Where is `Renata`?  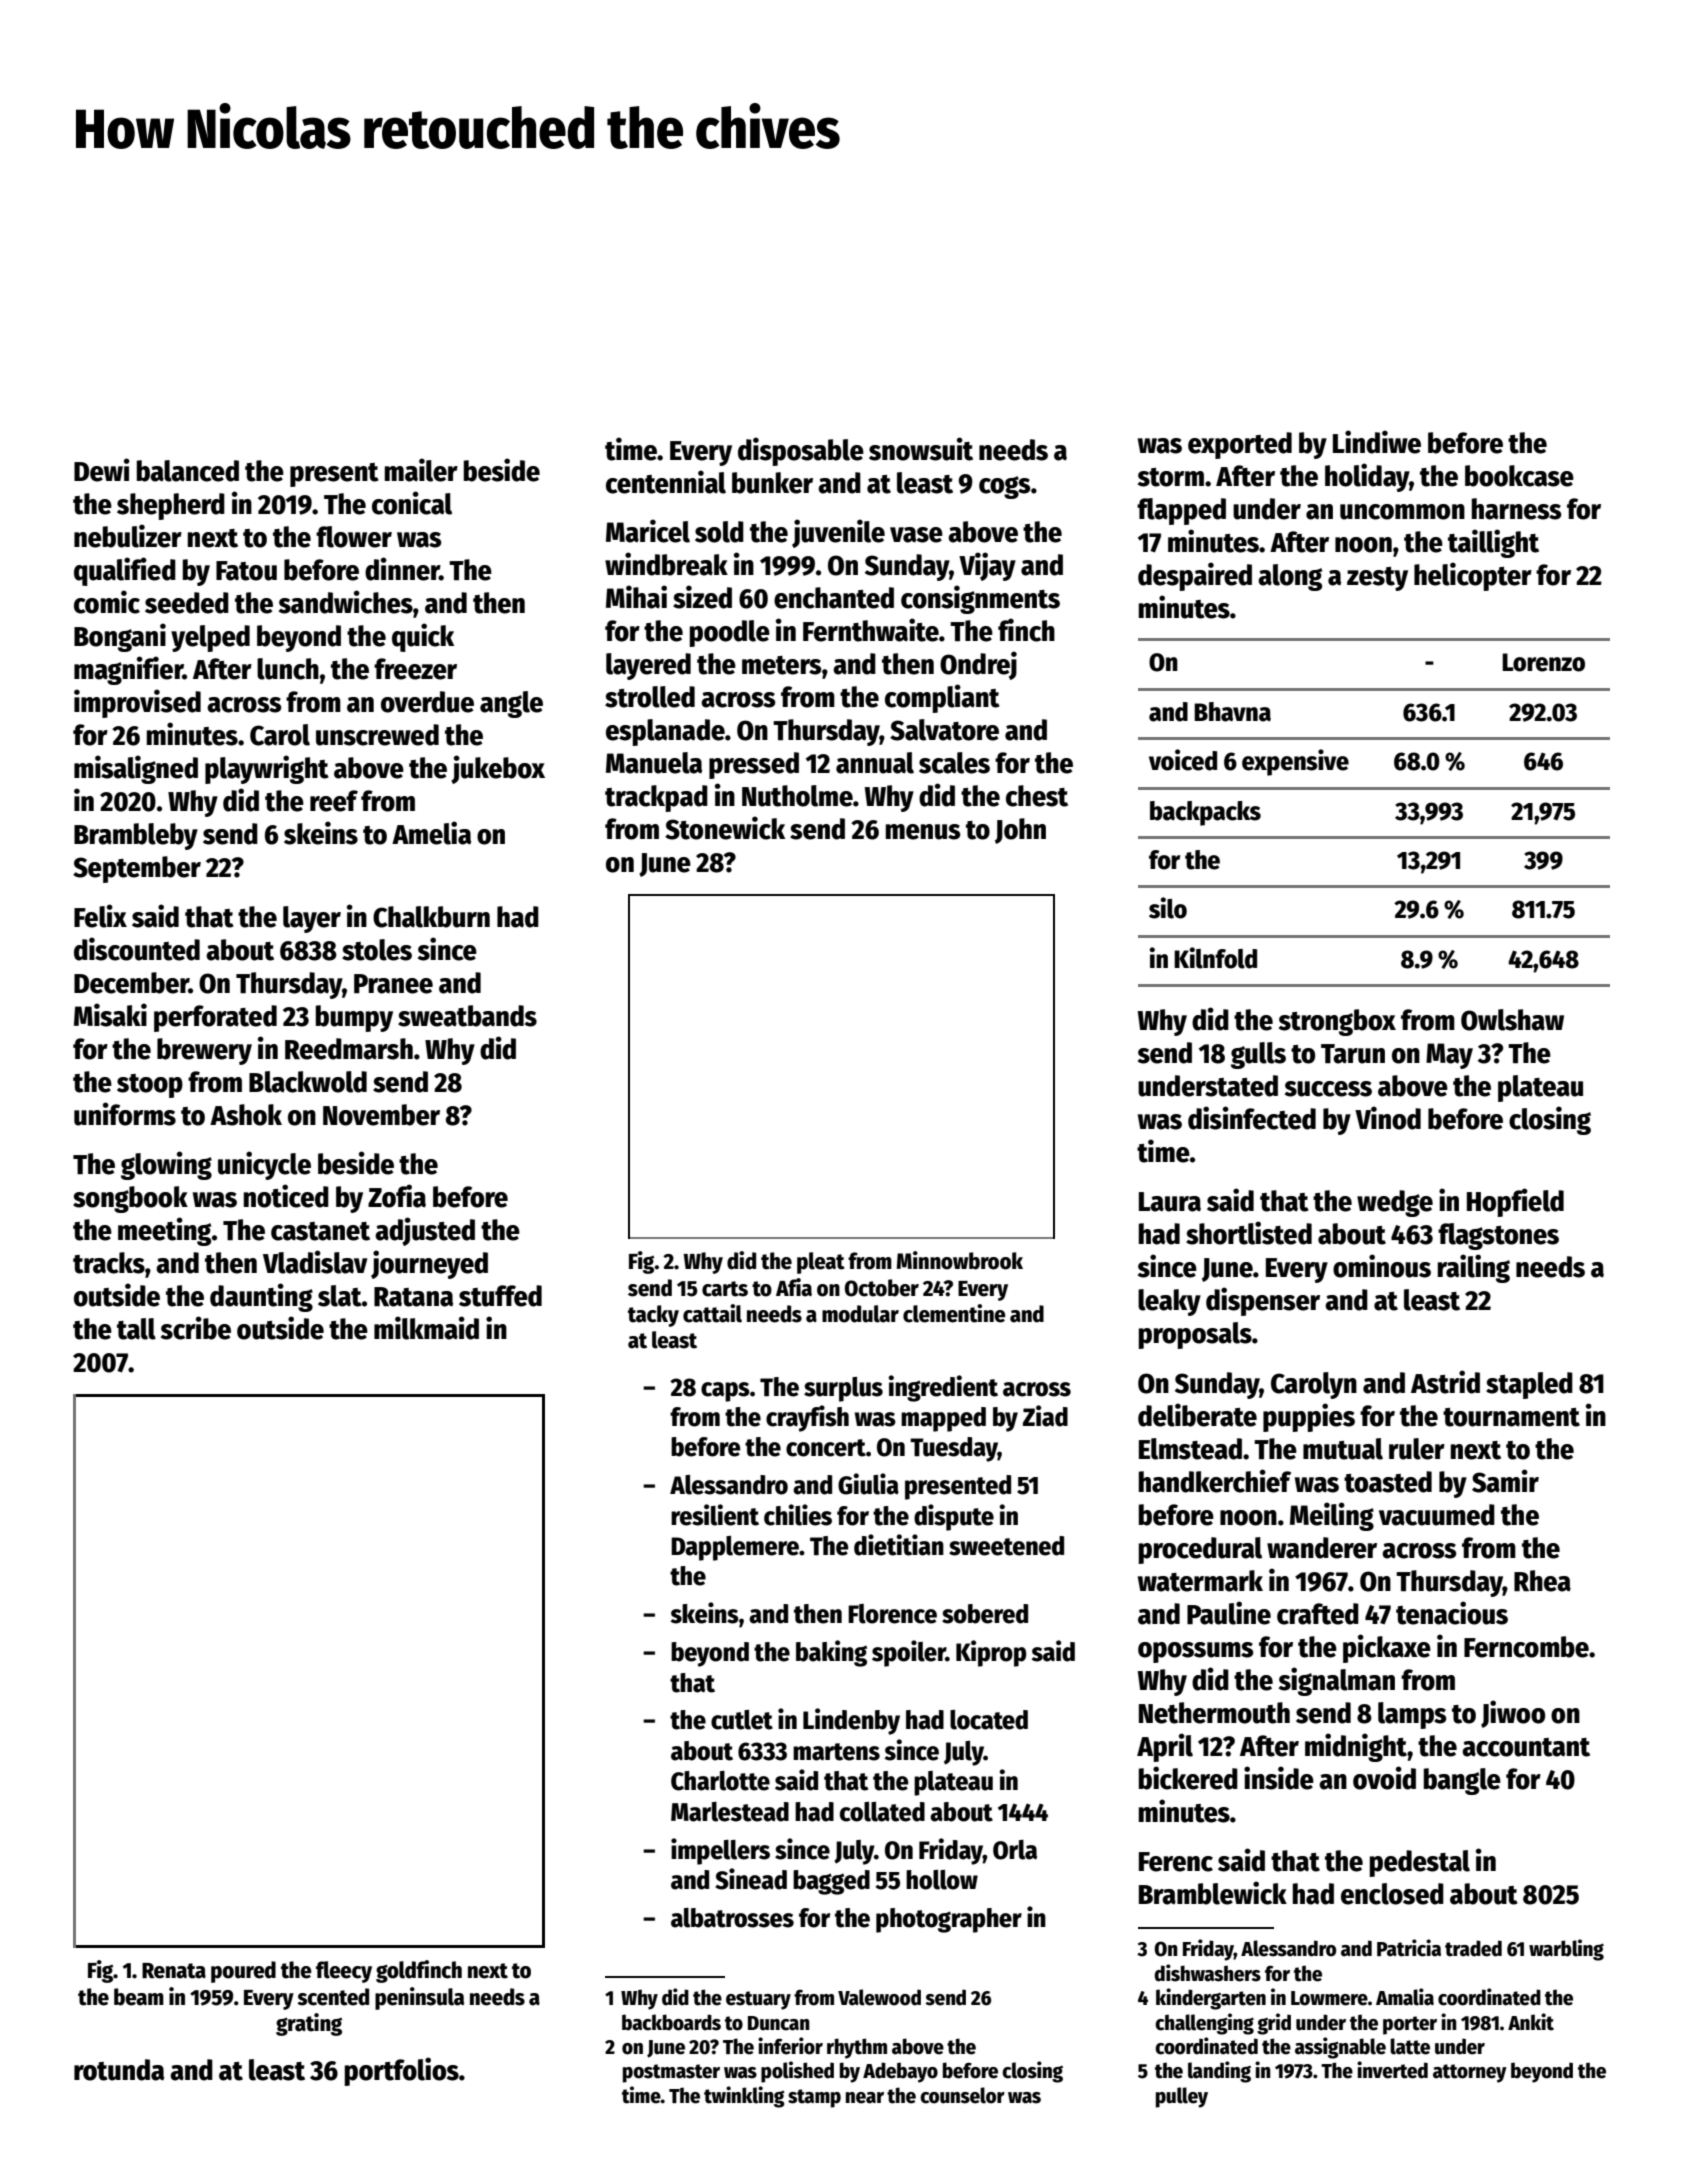 Renata is located at coordinates (174, 1971).
